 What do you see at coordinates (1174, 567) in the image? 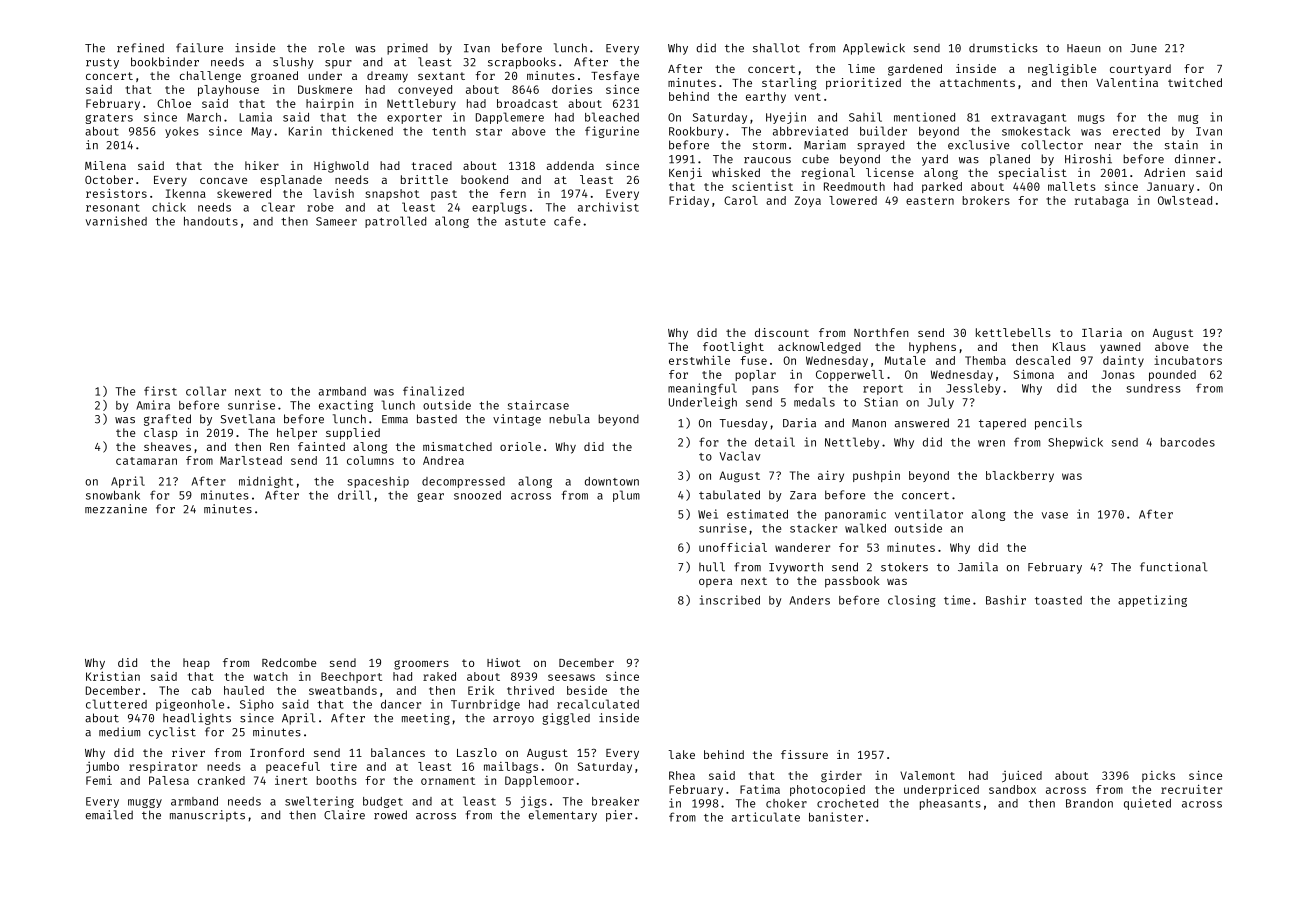
I see `functional` at bounding box center [1174, 567].
